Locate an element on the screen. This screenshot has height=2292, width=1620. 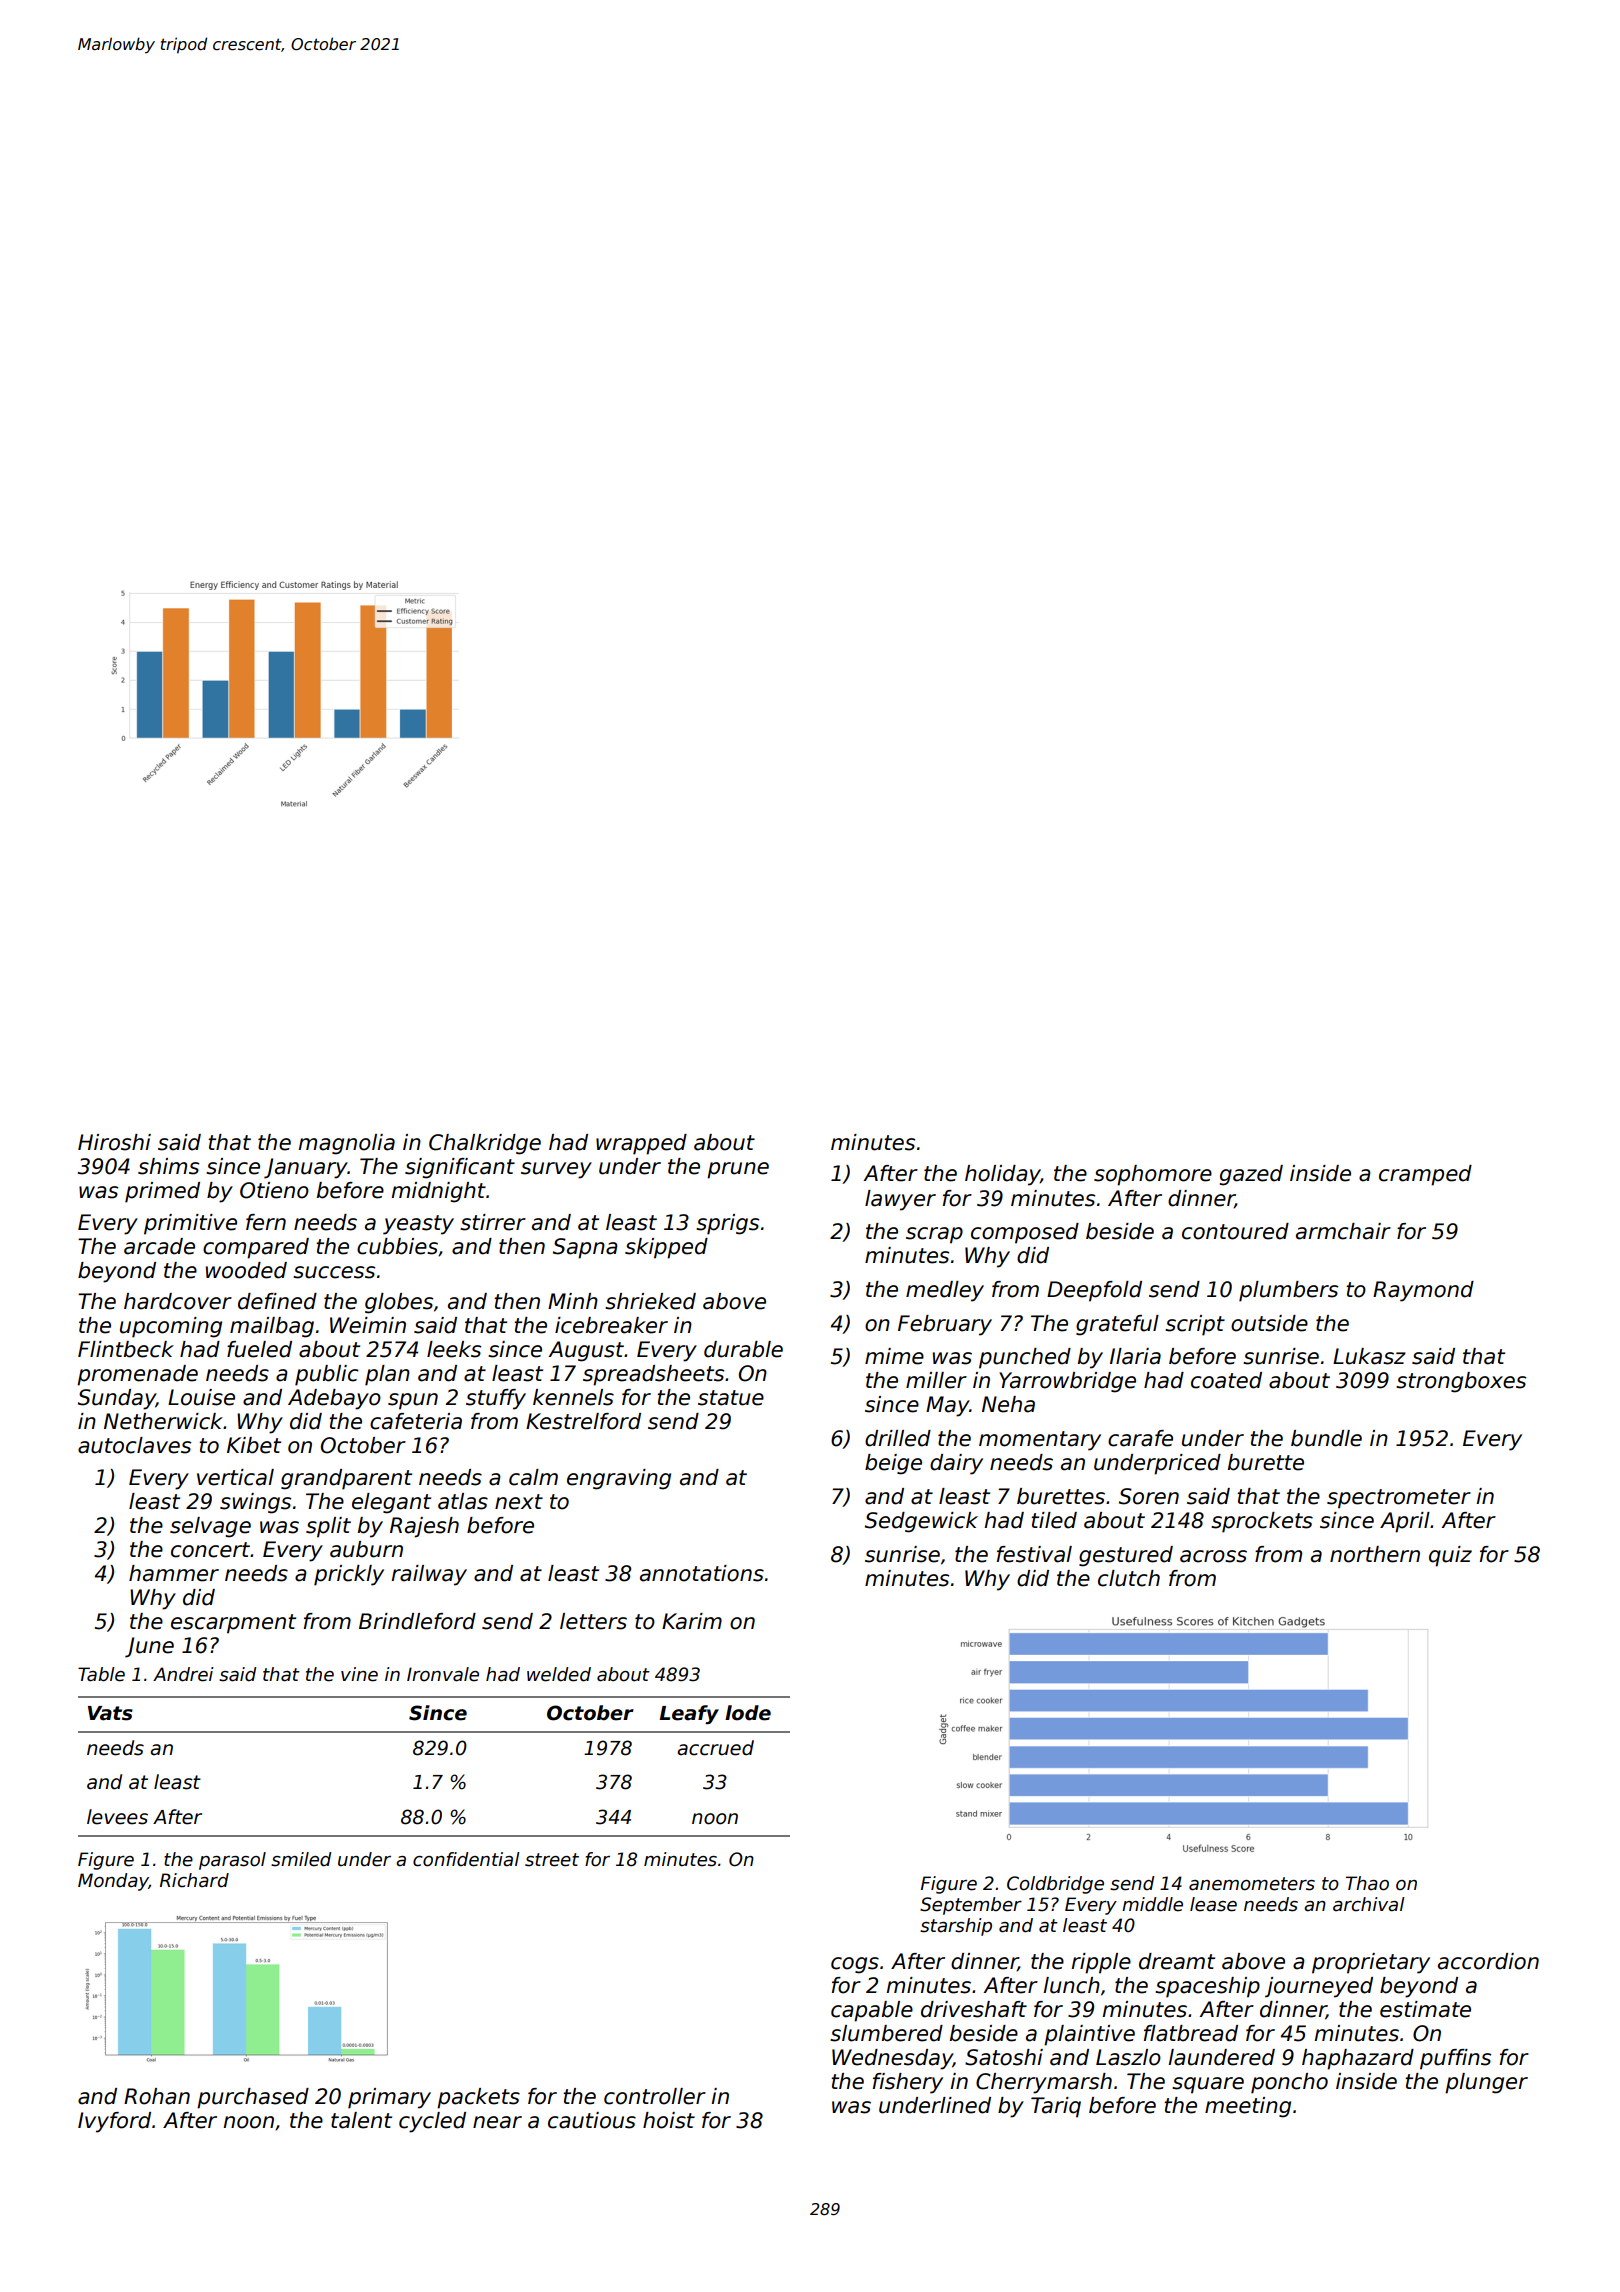
plunger is located at coordinates (1486, 2083).
